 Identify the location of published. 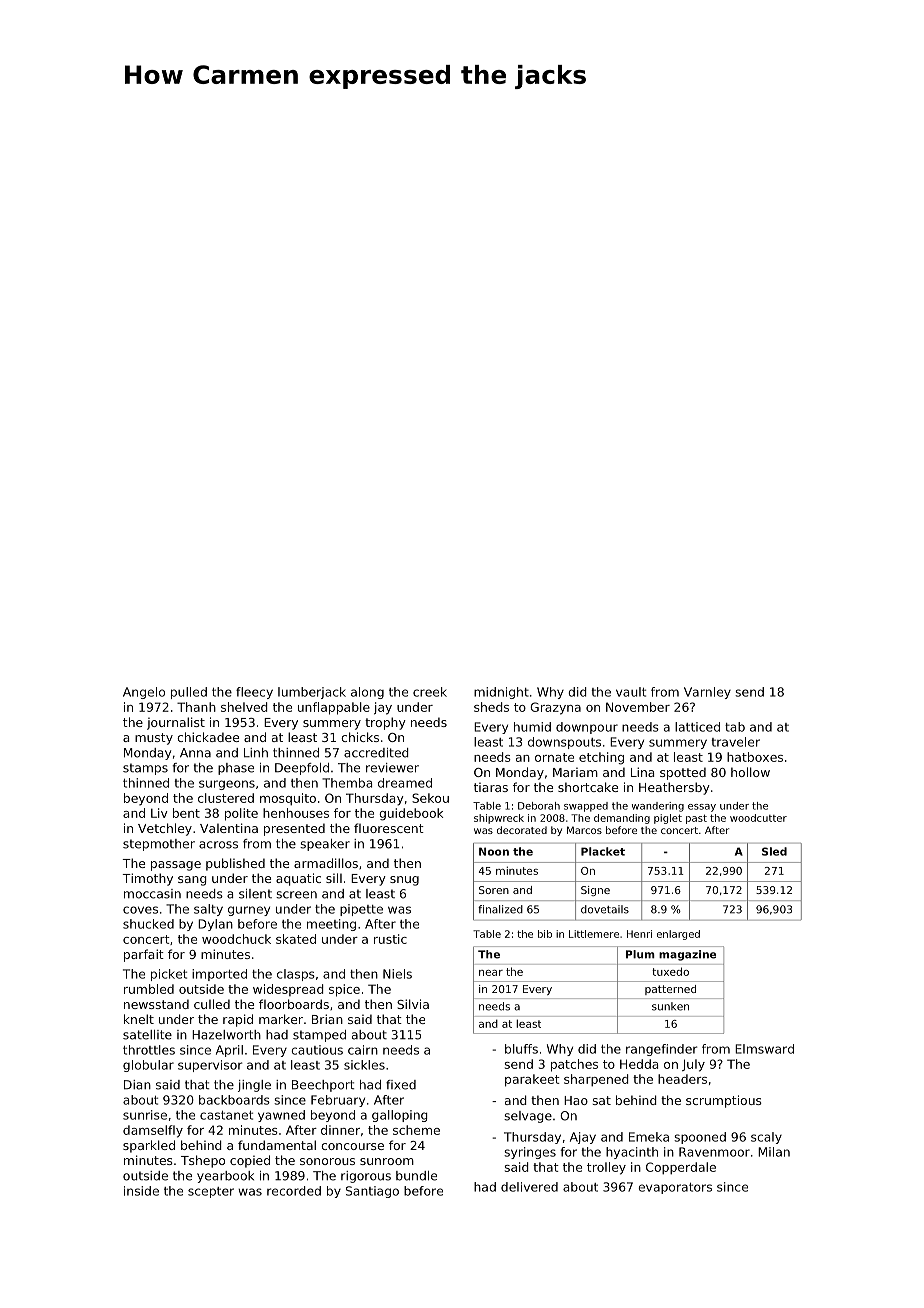
(235, 864).
